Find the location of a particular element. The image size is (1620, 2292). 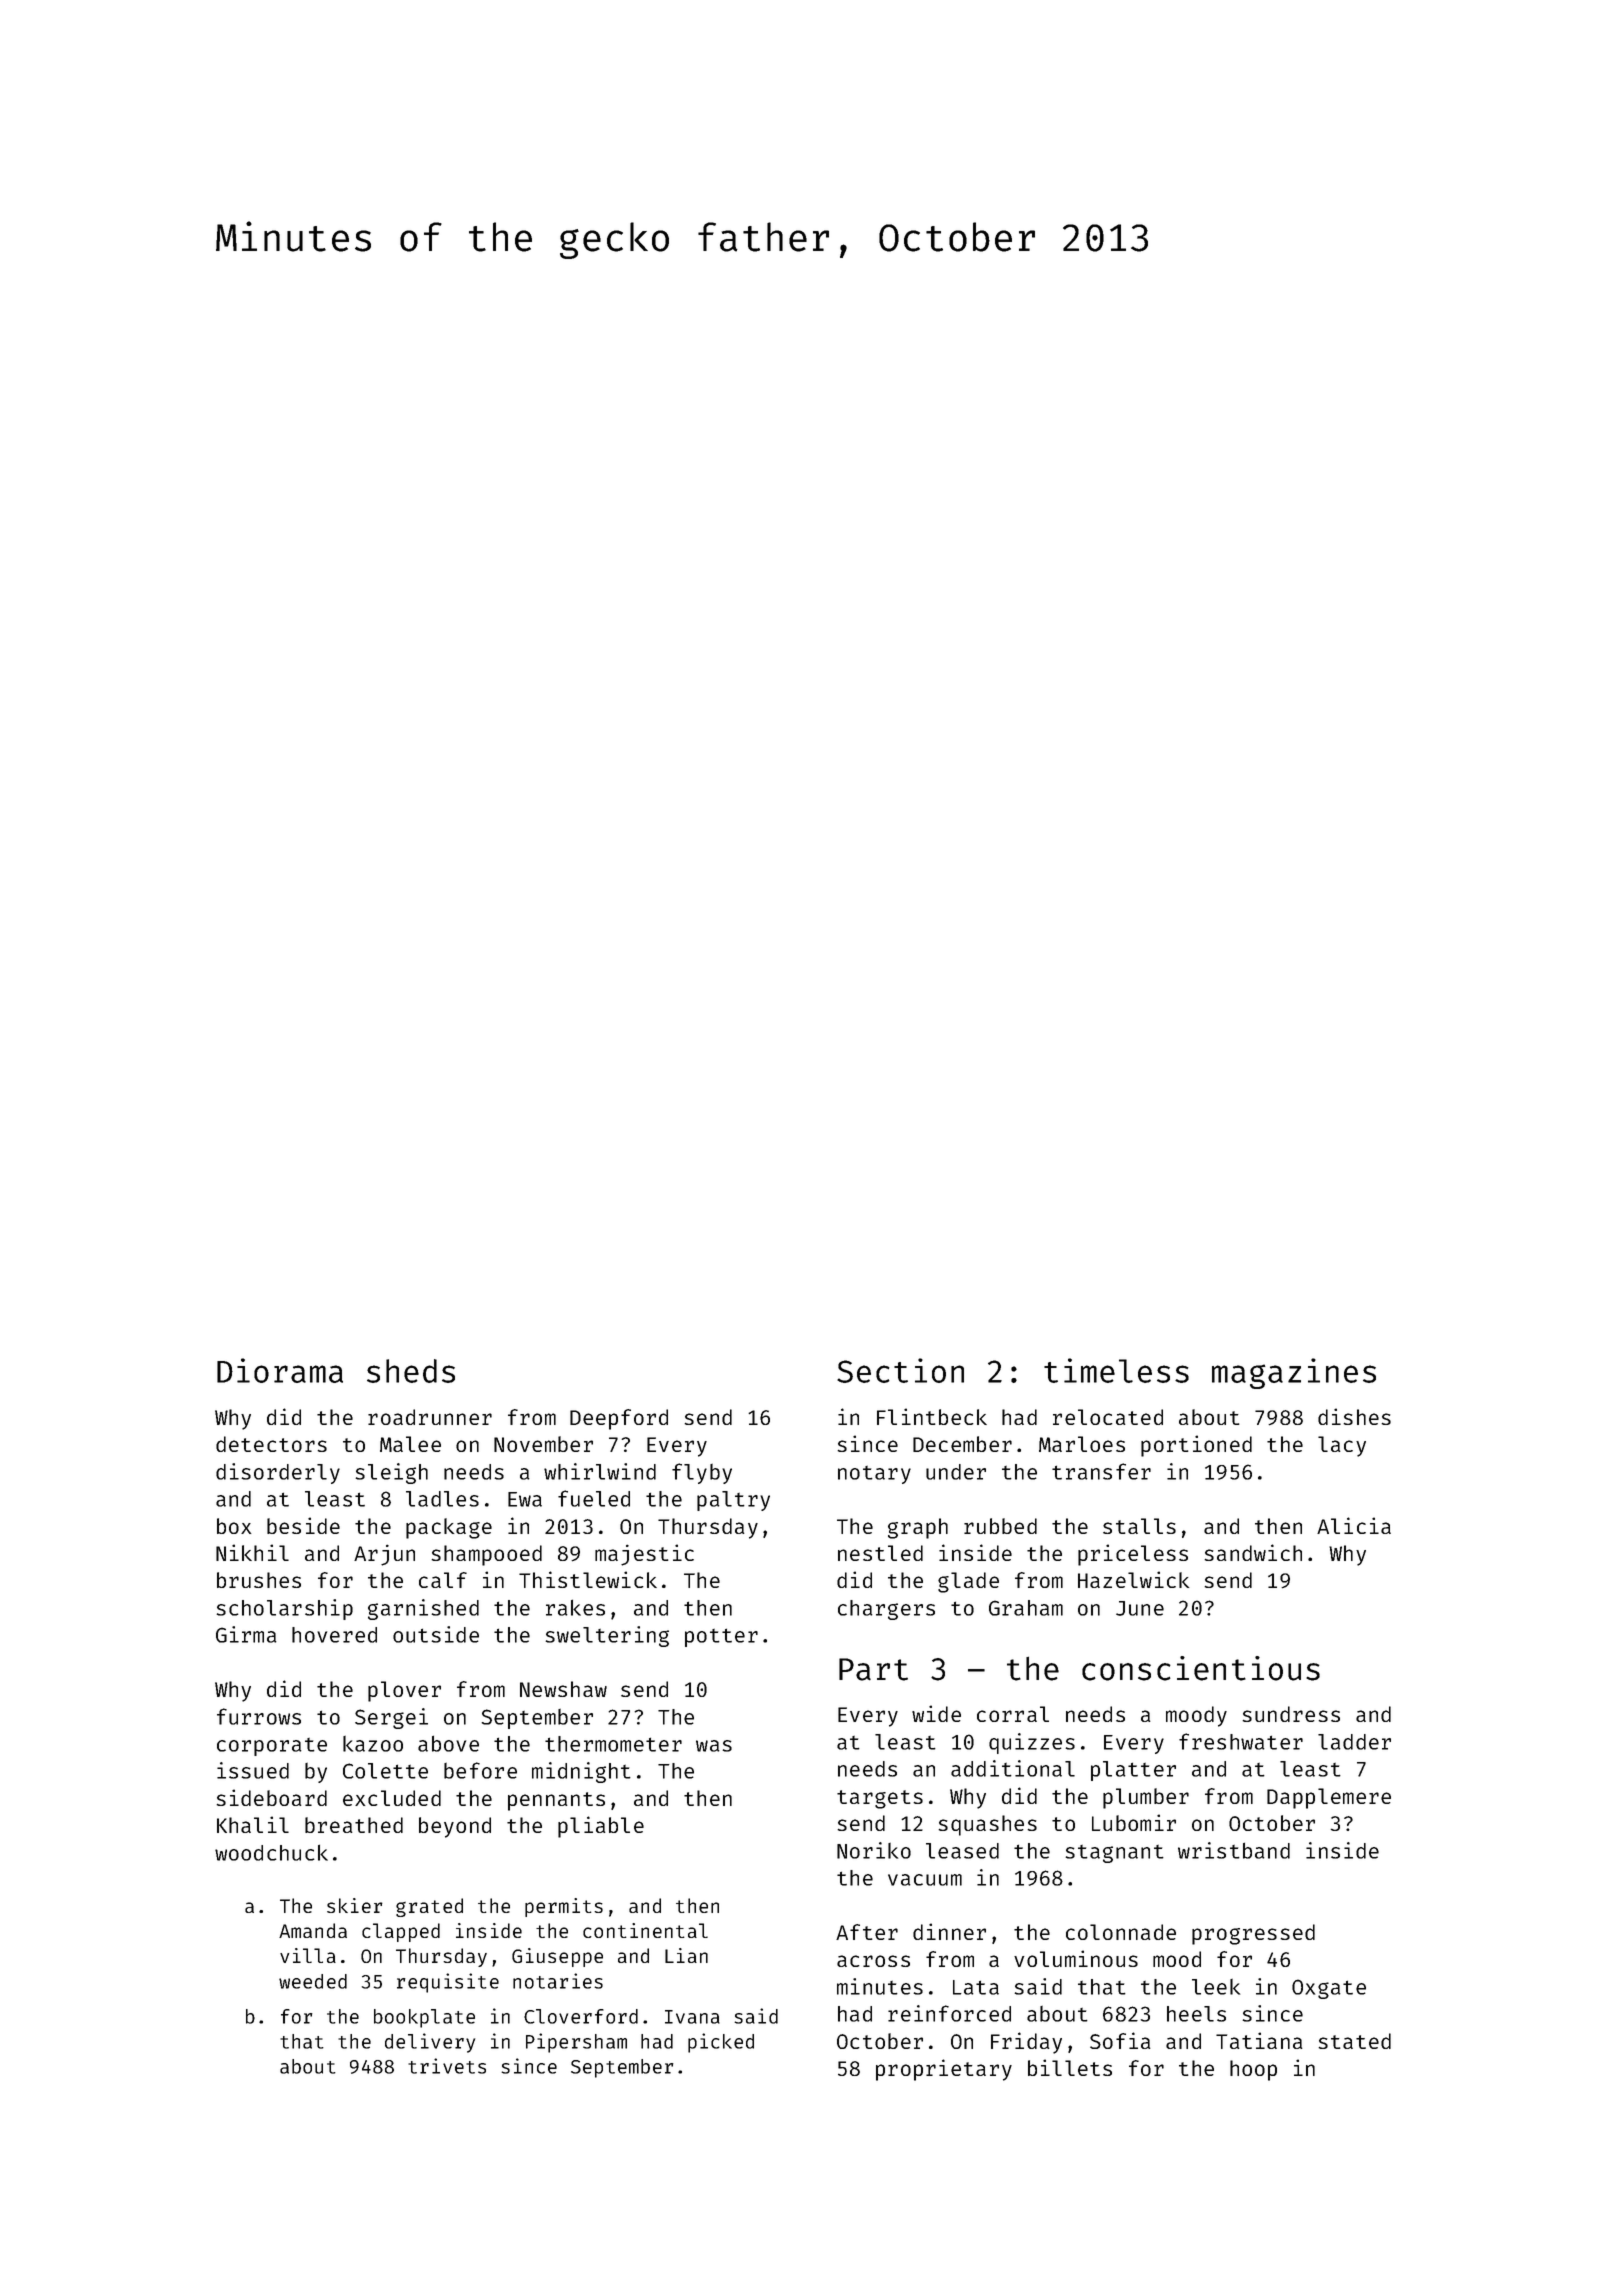

issued is located at coordinates (253, 1770).
